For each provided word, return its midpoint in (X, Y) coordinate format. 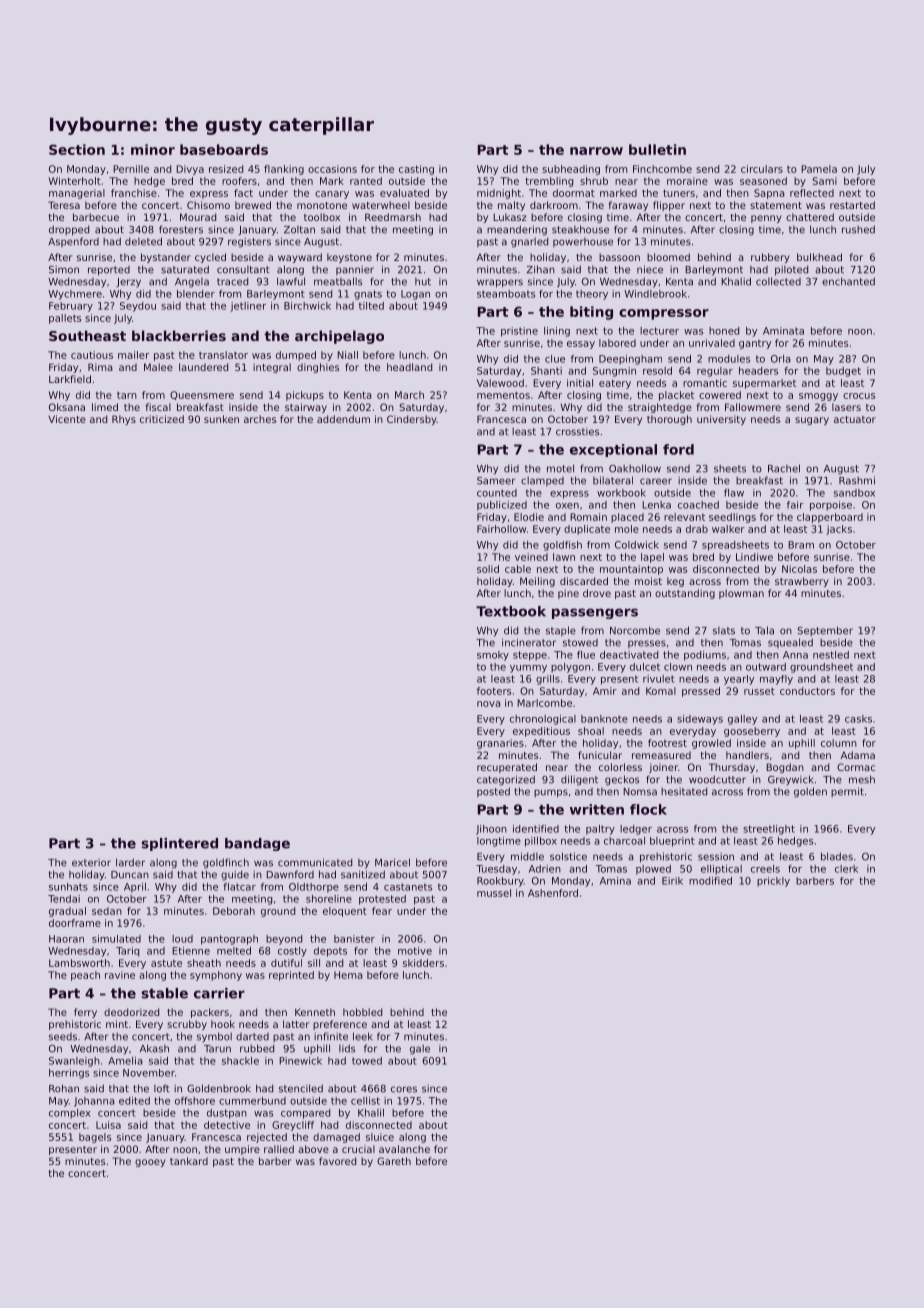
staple (561, 631)
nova (489, 704)
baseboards (224, 149)
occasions (332, 169)
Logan (415, 295)
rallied (279, 1149)
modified (710, 881)
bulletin (657, 149)
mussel (494, 893)
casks (858, 719)
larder (130, 862)
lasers (846, 407)
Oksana (67, 407)
